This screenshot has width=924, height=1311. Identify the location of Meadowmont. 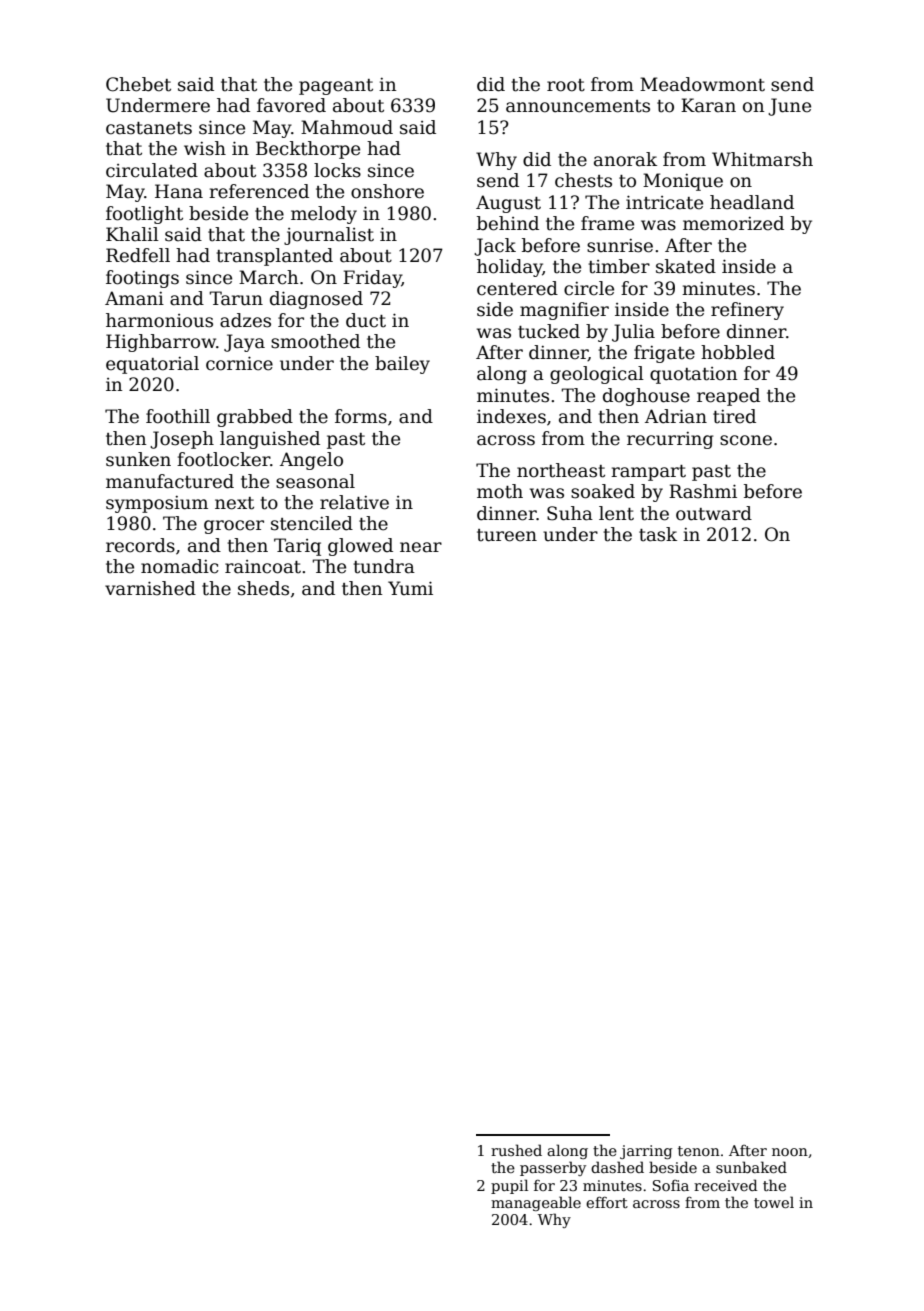
(702, 84).
